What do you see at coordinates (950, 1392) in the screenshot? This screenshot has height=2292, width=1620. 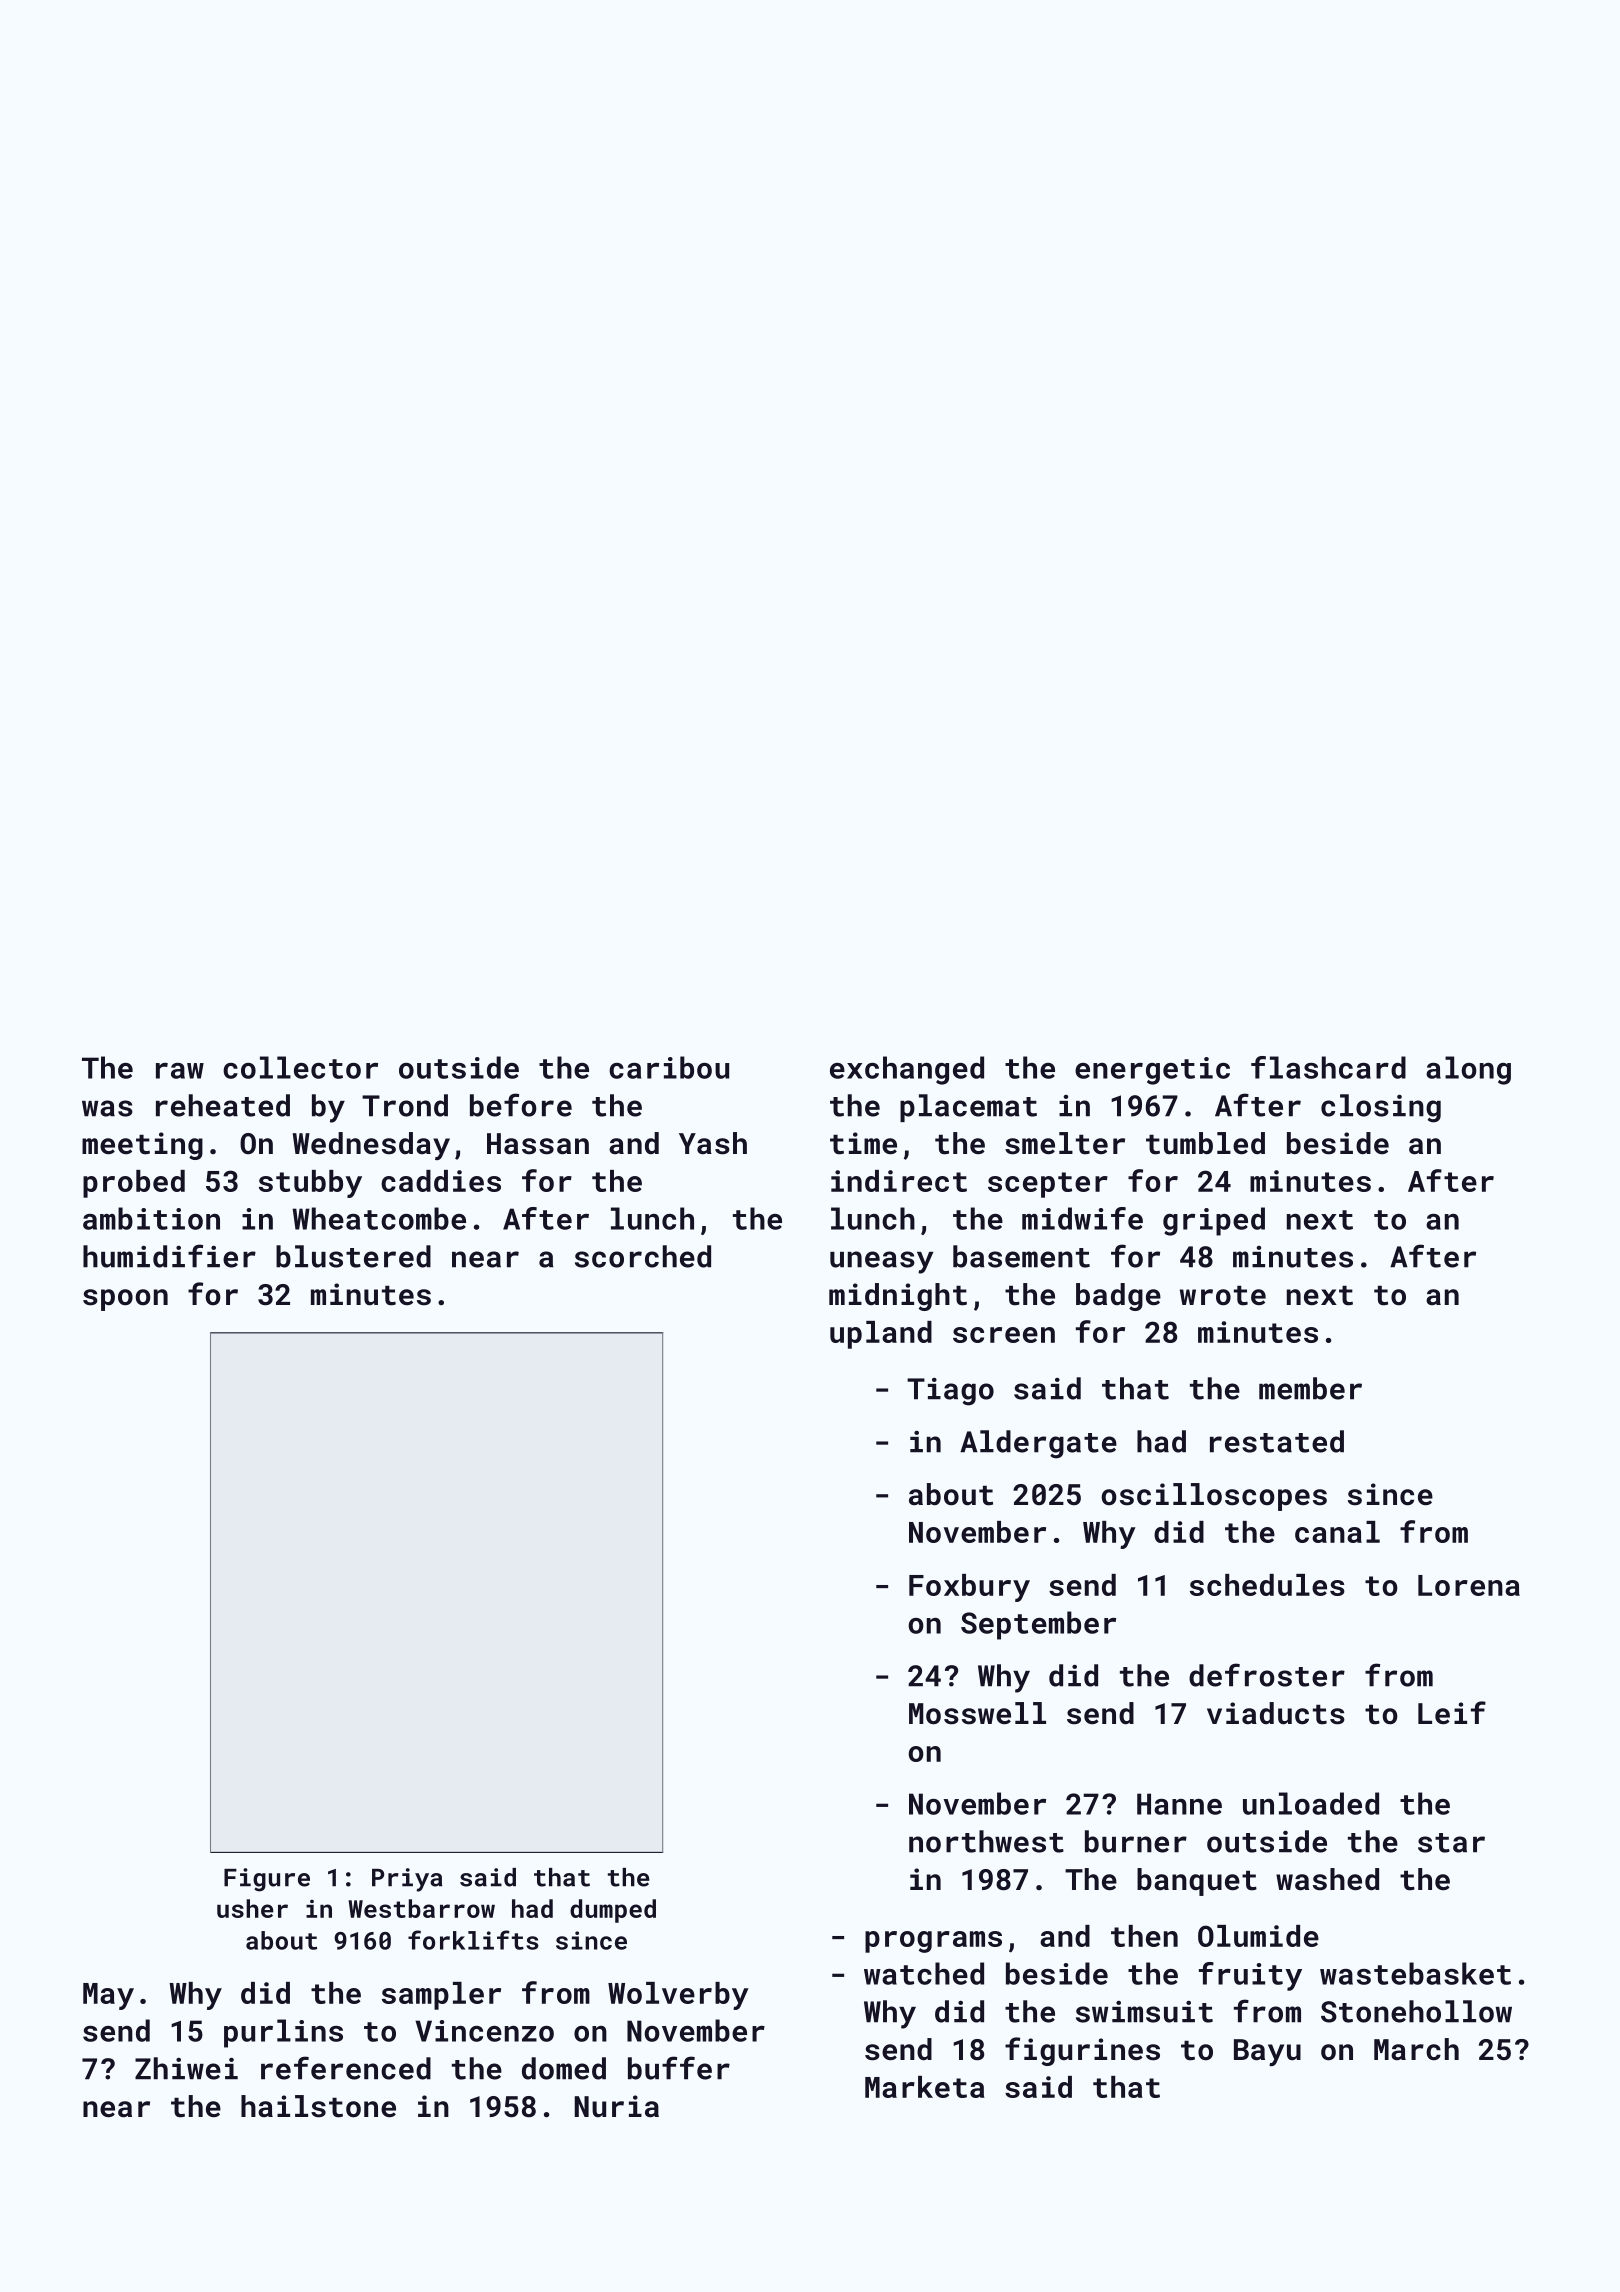 I see `Tiago` at bounding box center [950, 1392].
